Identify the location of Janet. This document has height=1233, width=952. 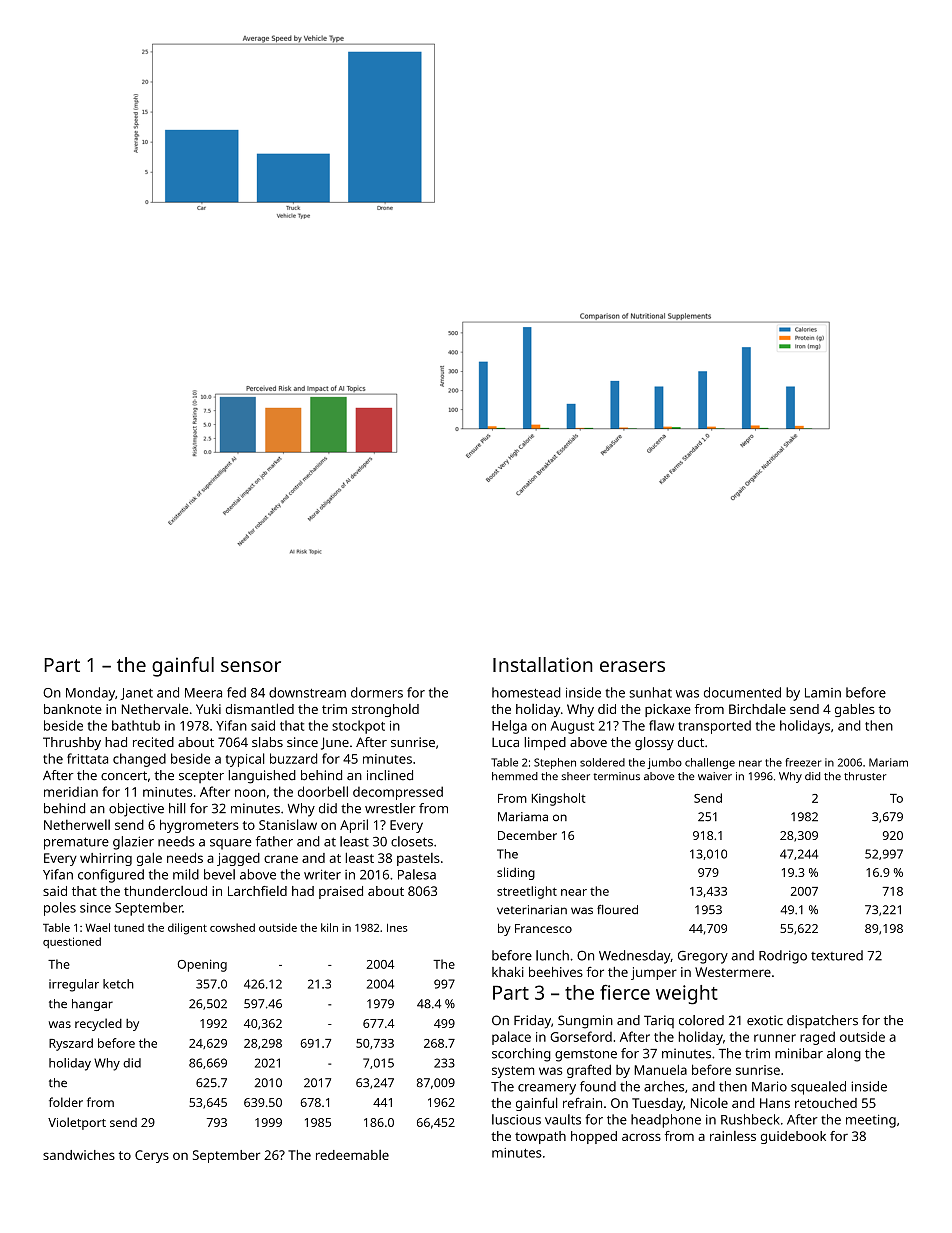
(136, 694).
